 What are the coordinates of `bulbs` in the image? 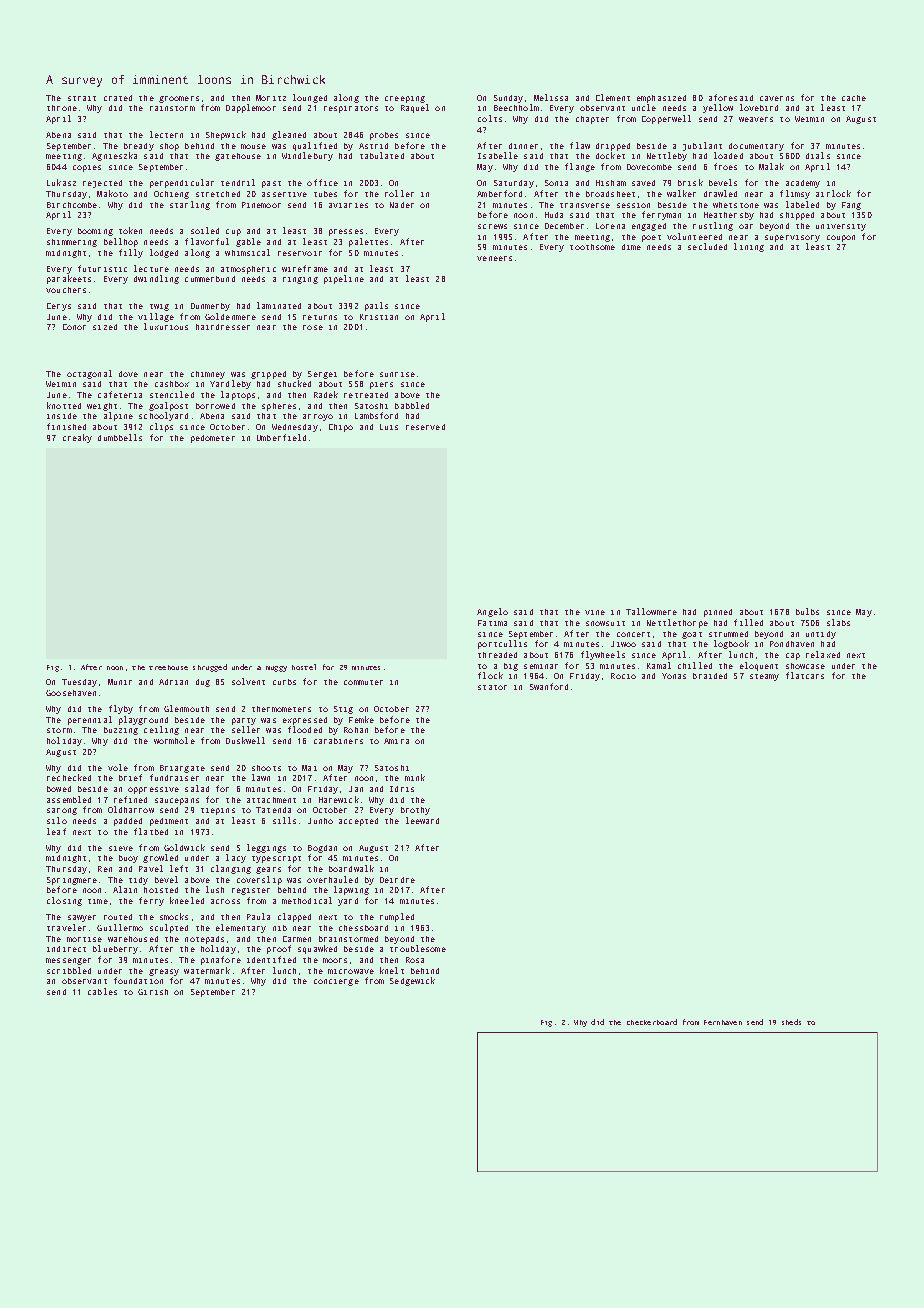 It's located at (807, 611).
